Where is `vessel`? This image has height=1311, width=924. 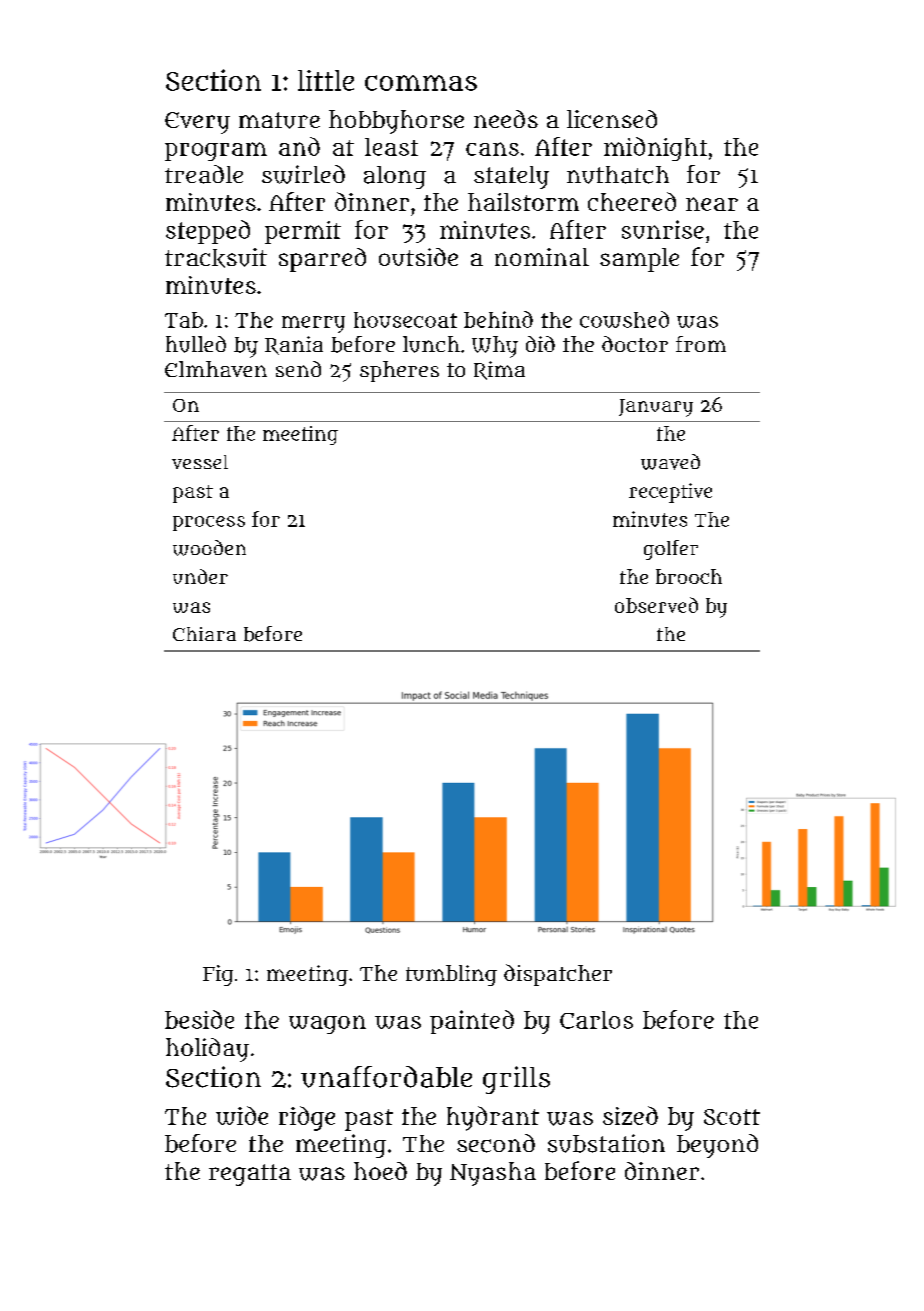
vessel is located at coordinates (200, 462).
